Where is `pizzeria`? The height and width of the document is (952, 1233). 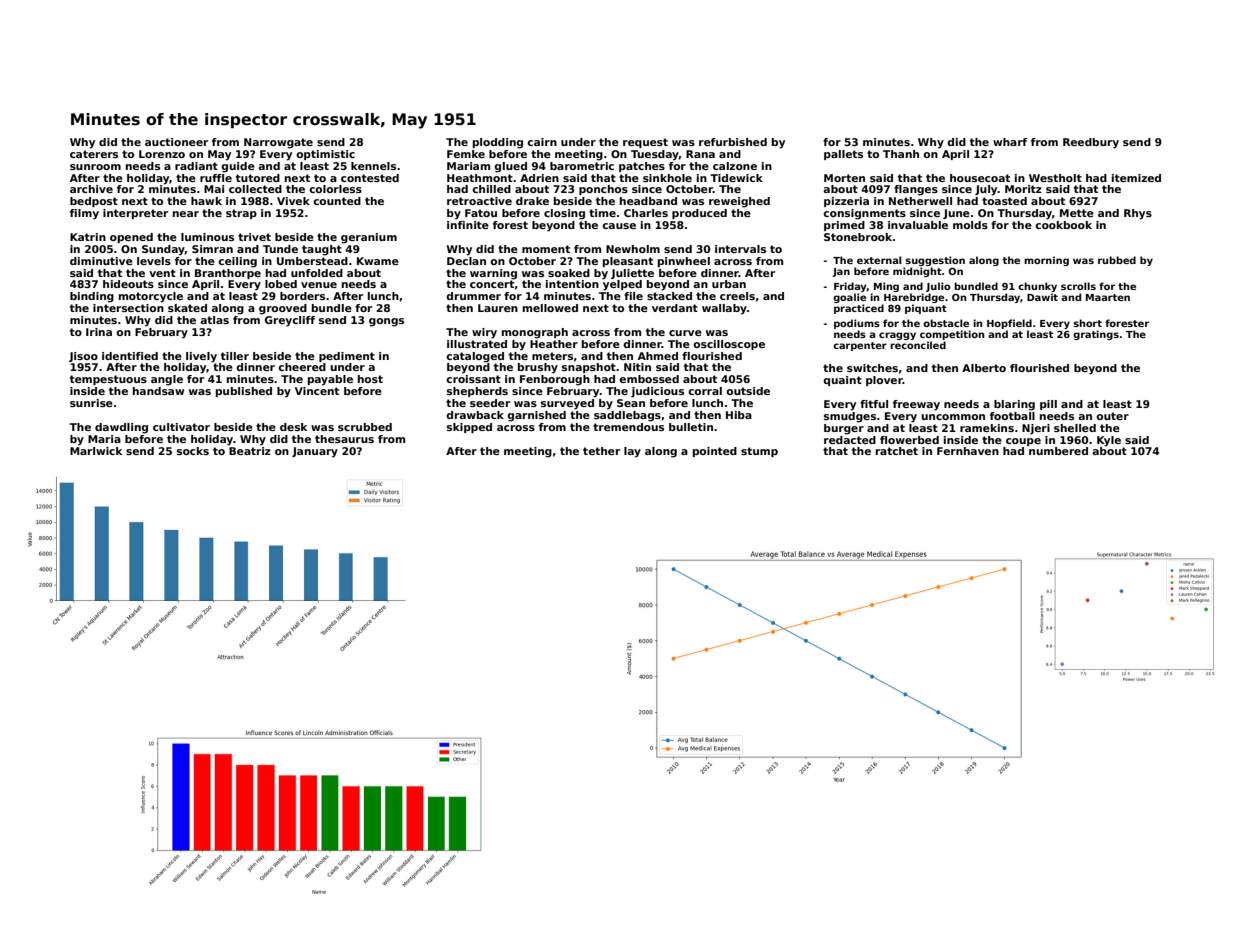 pizzeria is located at coordinates (846, 202).
